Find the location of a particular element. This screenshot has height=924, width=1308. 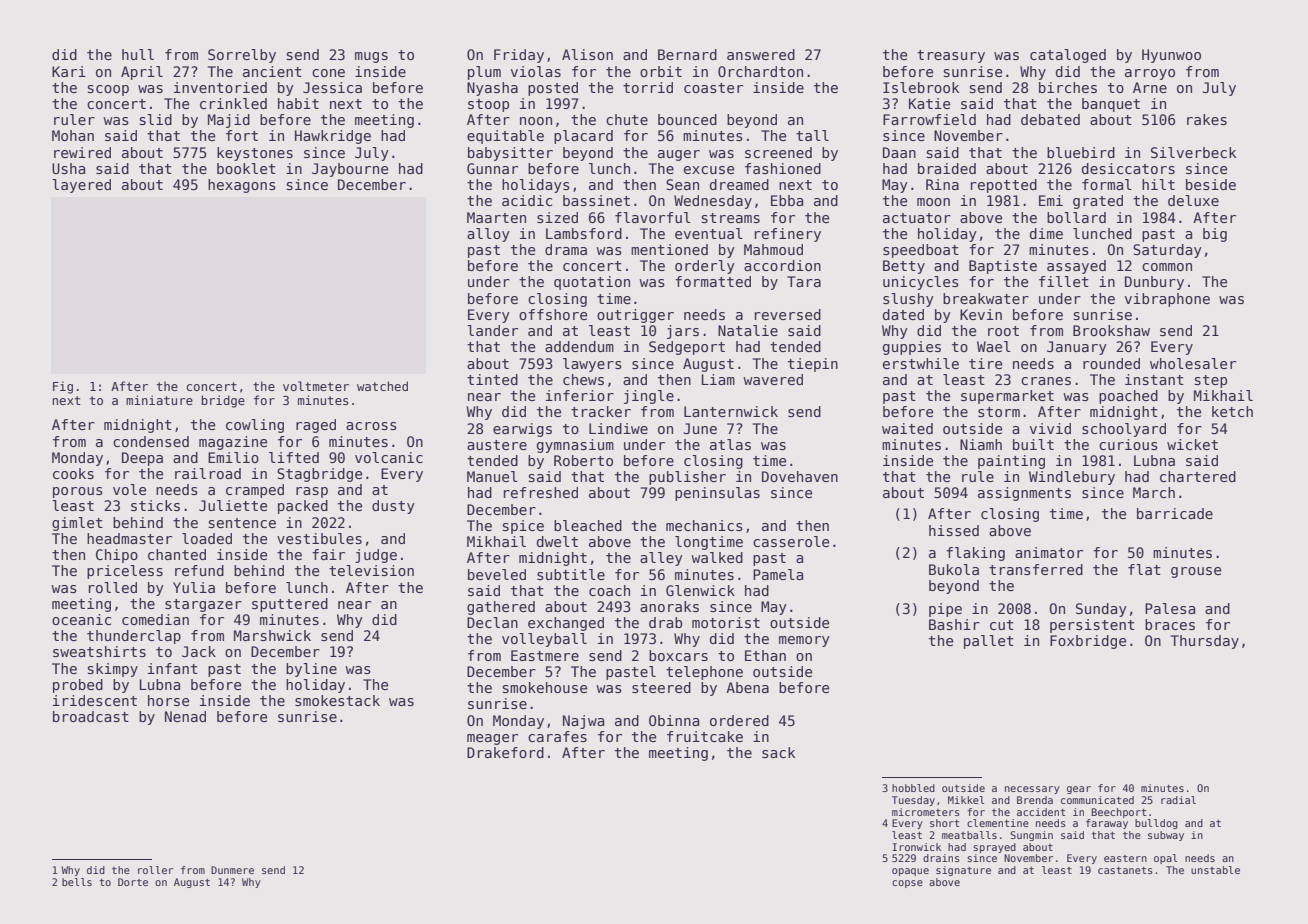

alley is located at coordinates (661, 559).
